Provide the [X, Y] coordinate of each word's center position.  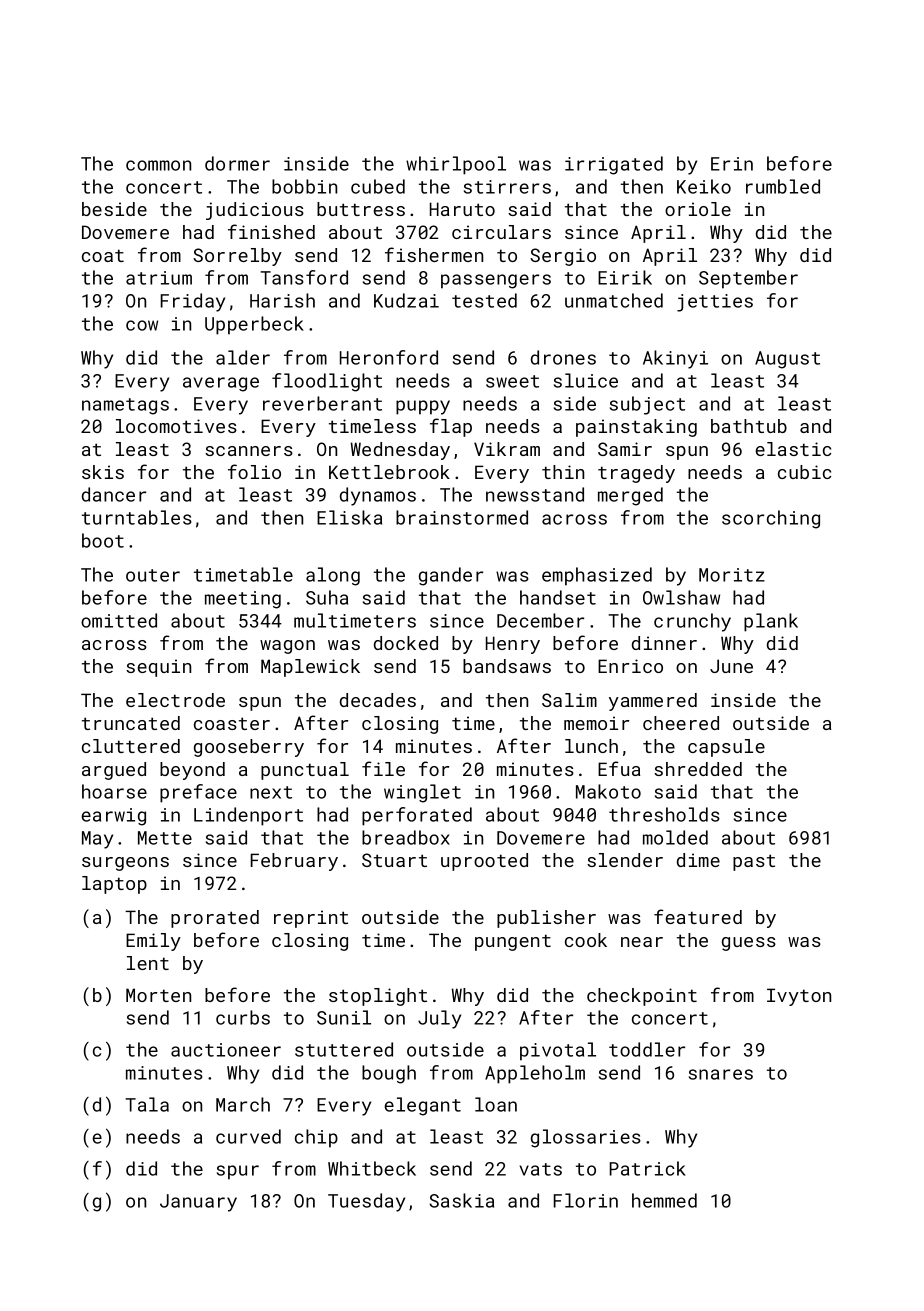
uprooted [484, 862]
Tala [147, 1104]
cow [142, 325]
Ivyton [799, 997]
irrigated [614, 165]
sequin [158, 668]
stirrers [507, 187]
